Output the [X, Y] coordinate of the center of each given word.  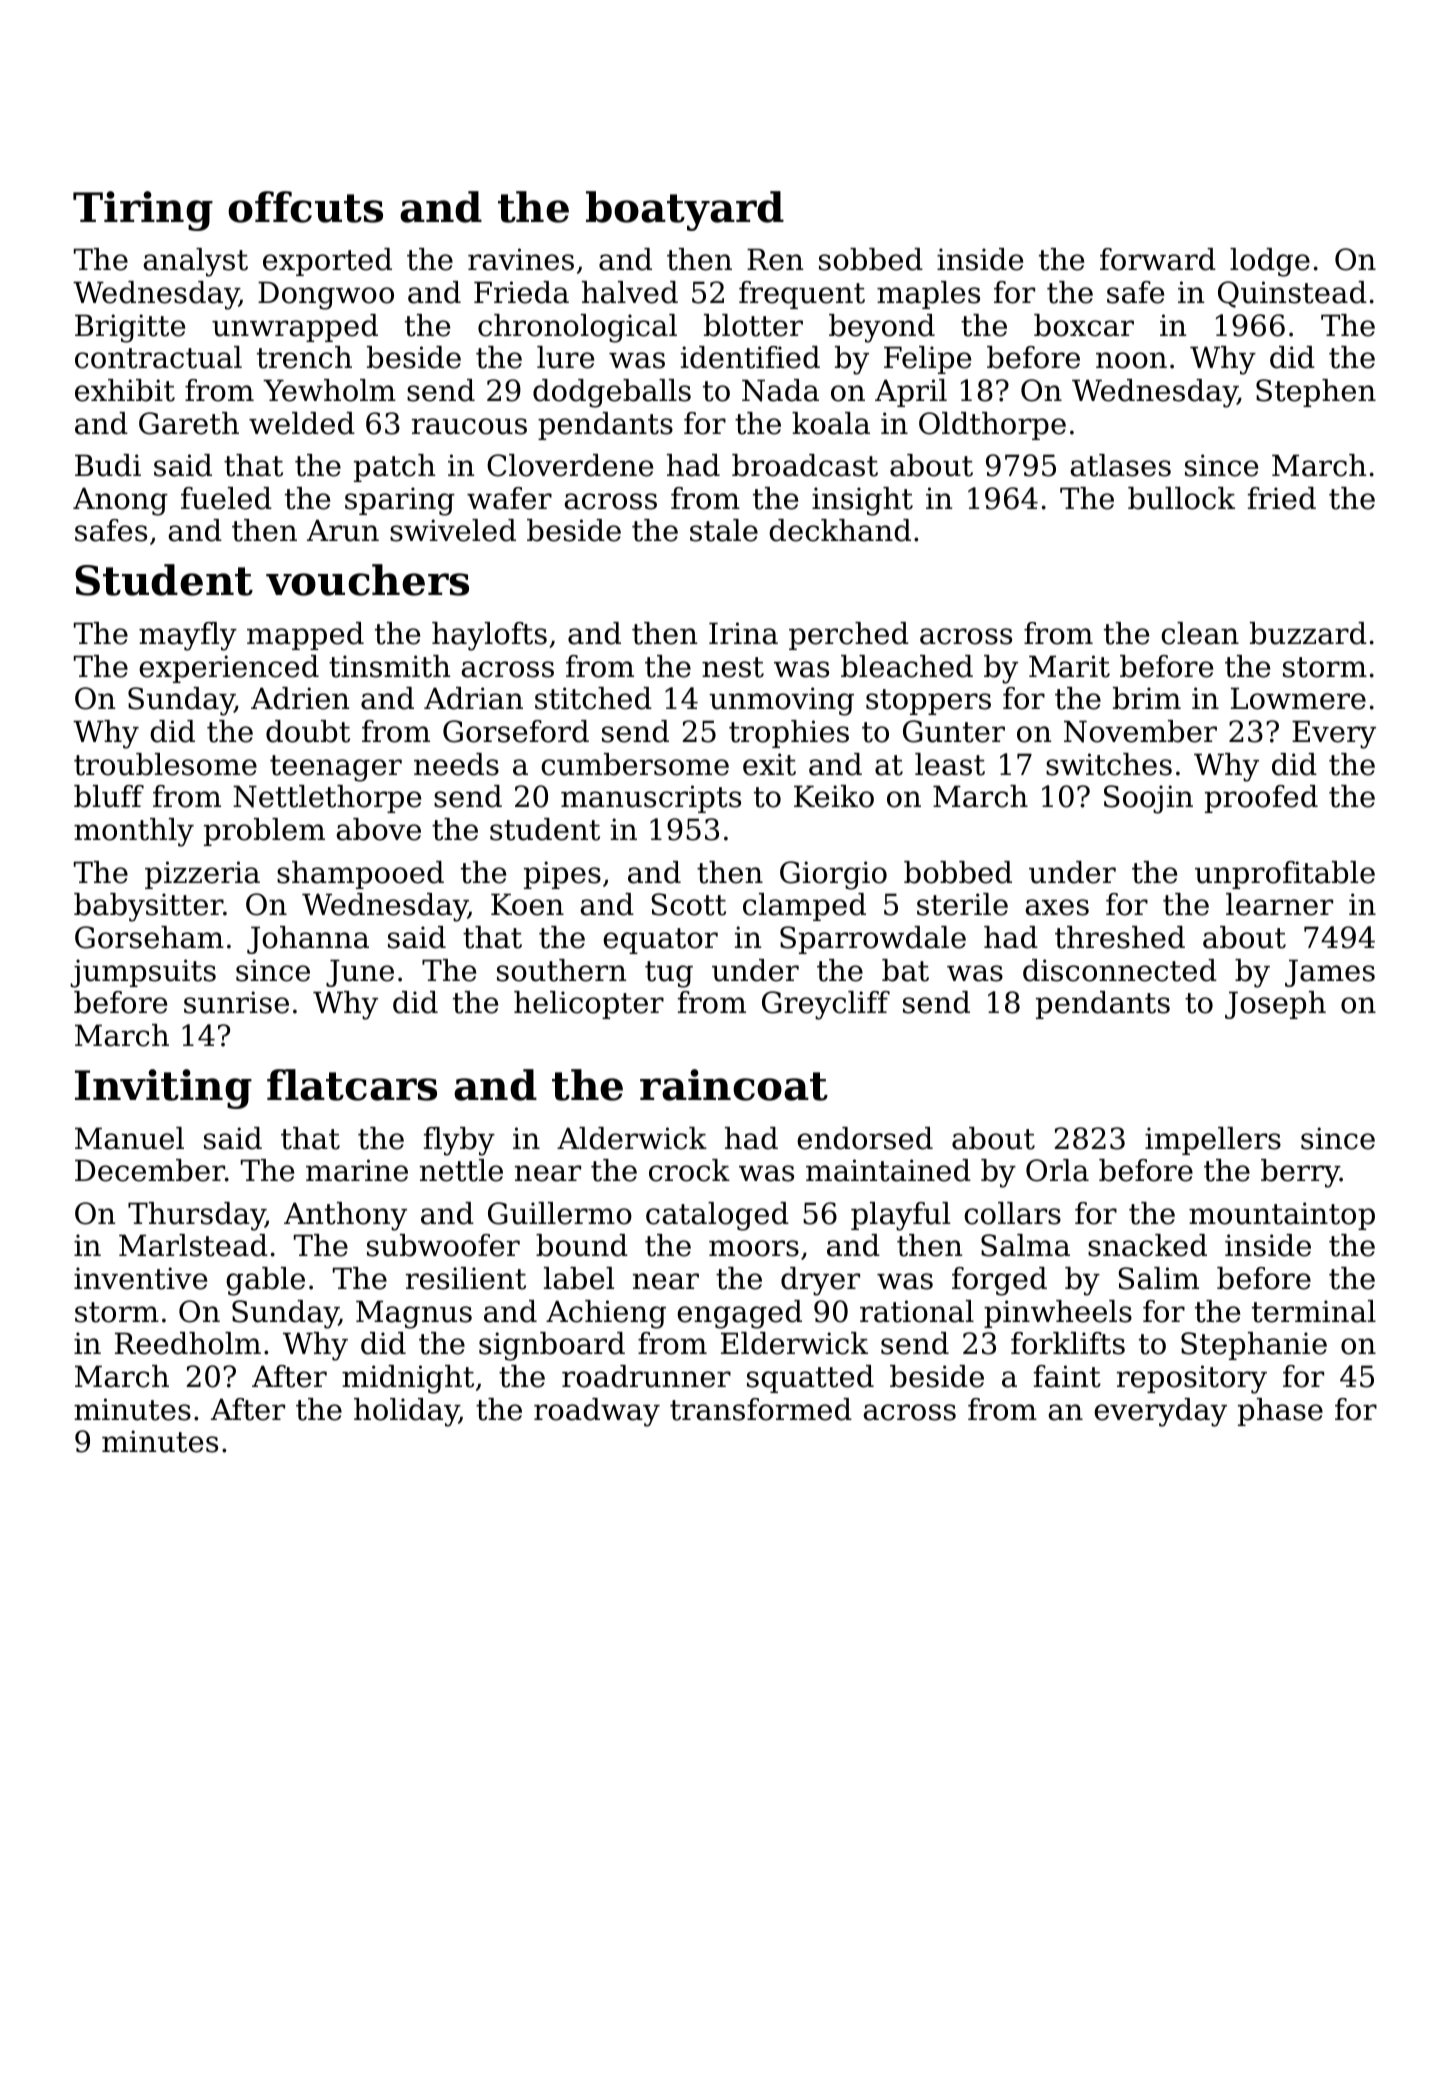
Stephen [1316, 393]
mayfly [188, 636]
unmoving [782, 701]
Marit [1069, 666]
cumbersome [635, 764]
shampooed [360, 875]
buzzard [1308, 633]
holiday [406, 1412]
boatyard [685, 211]
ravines [521, 259]
